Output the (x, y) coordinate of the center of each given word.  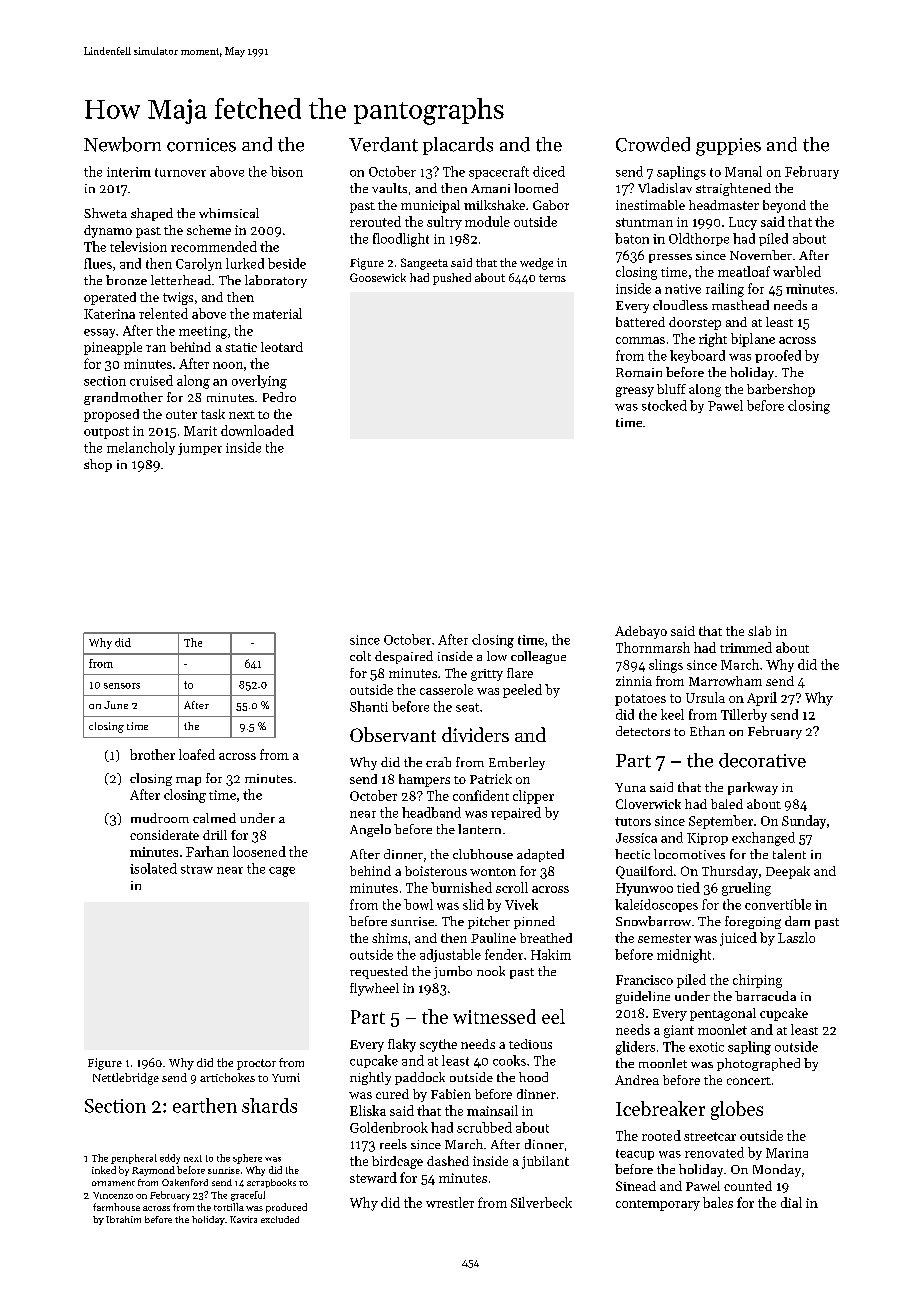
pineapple (113, 348)
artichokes (227, 1077)
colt (360, 656)
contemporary (658, 1205)
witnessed (494, 1016)
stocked (664, 405)
